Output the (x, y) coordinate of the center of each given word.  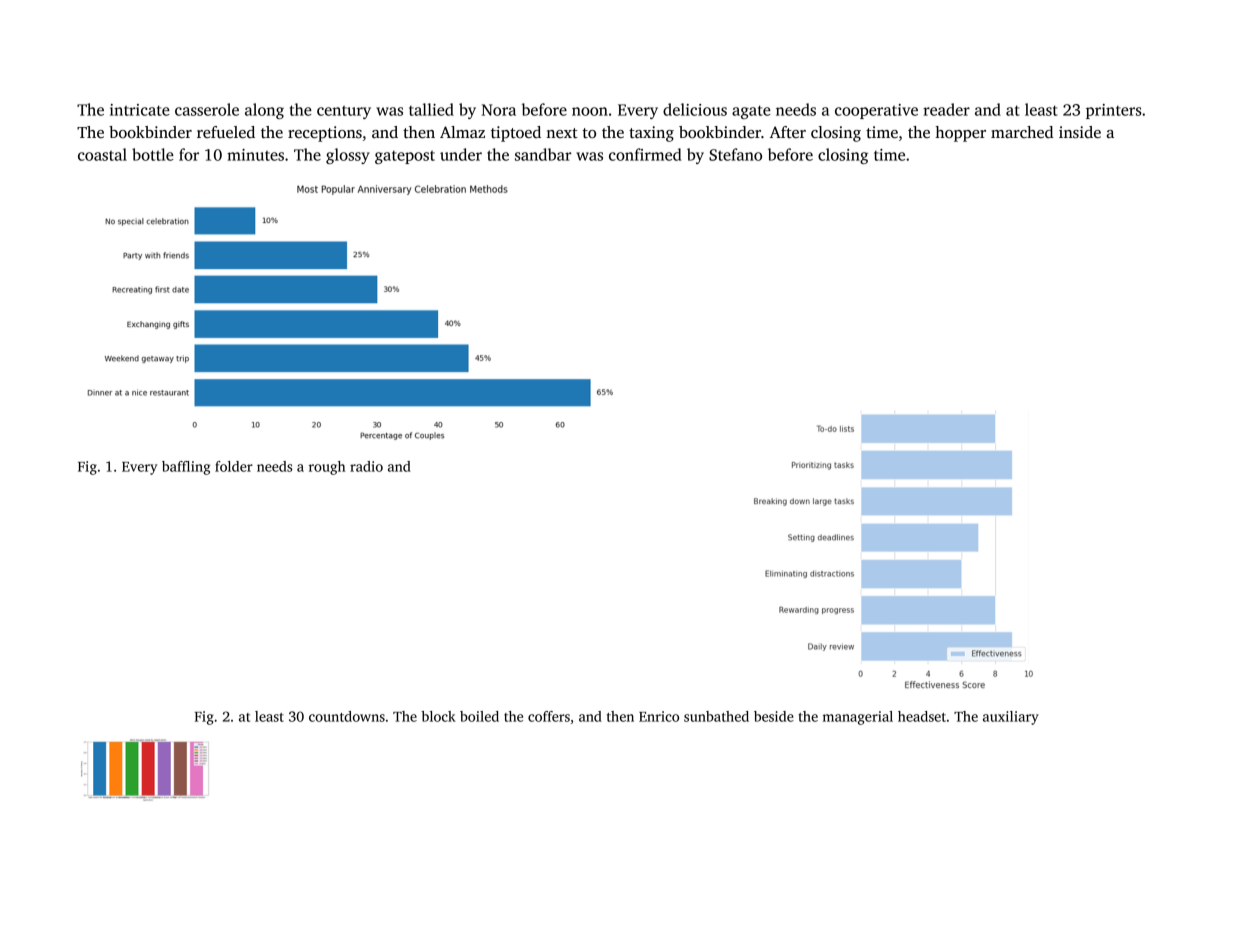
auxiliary (1011, 718)
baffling (186, 468)
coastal (102, 154)
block (438, 716)
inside (1080, 132)
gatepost (405, 157)
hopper (960, 134)
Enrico (659, 716)
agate (751, 112)
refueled (226, 132)
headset (922, 716)
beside (774, 716)
